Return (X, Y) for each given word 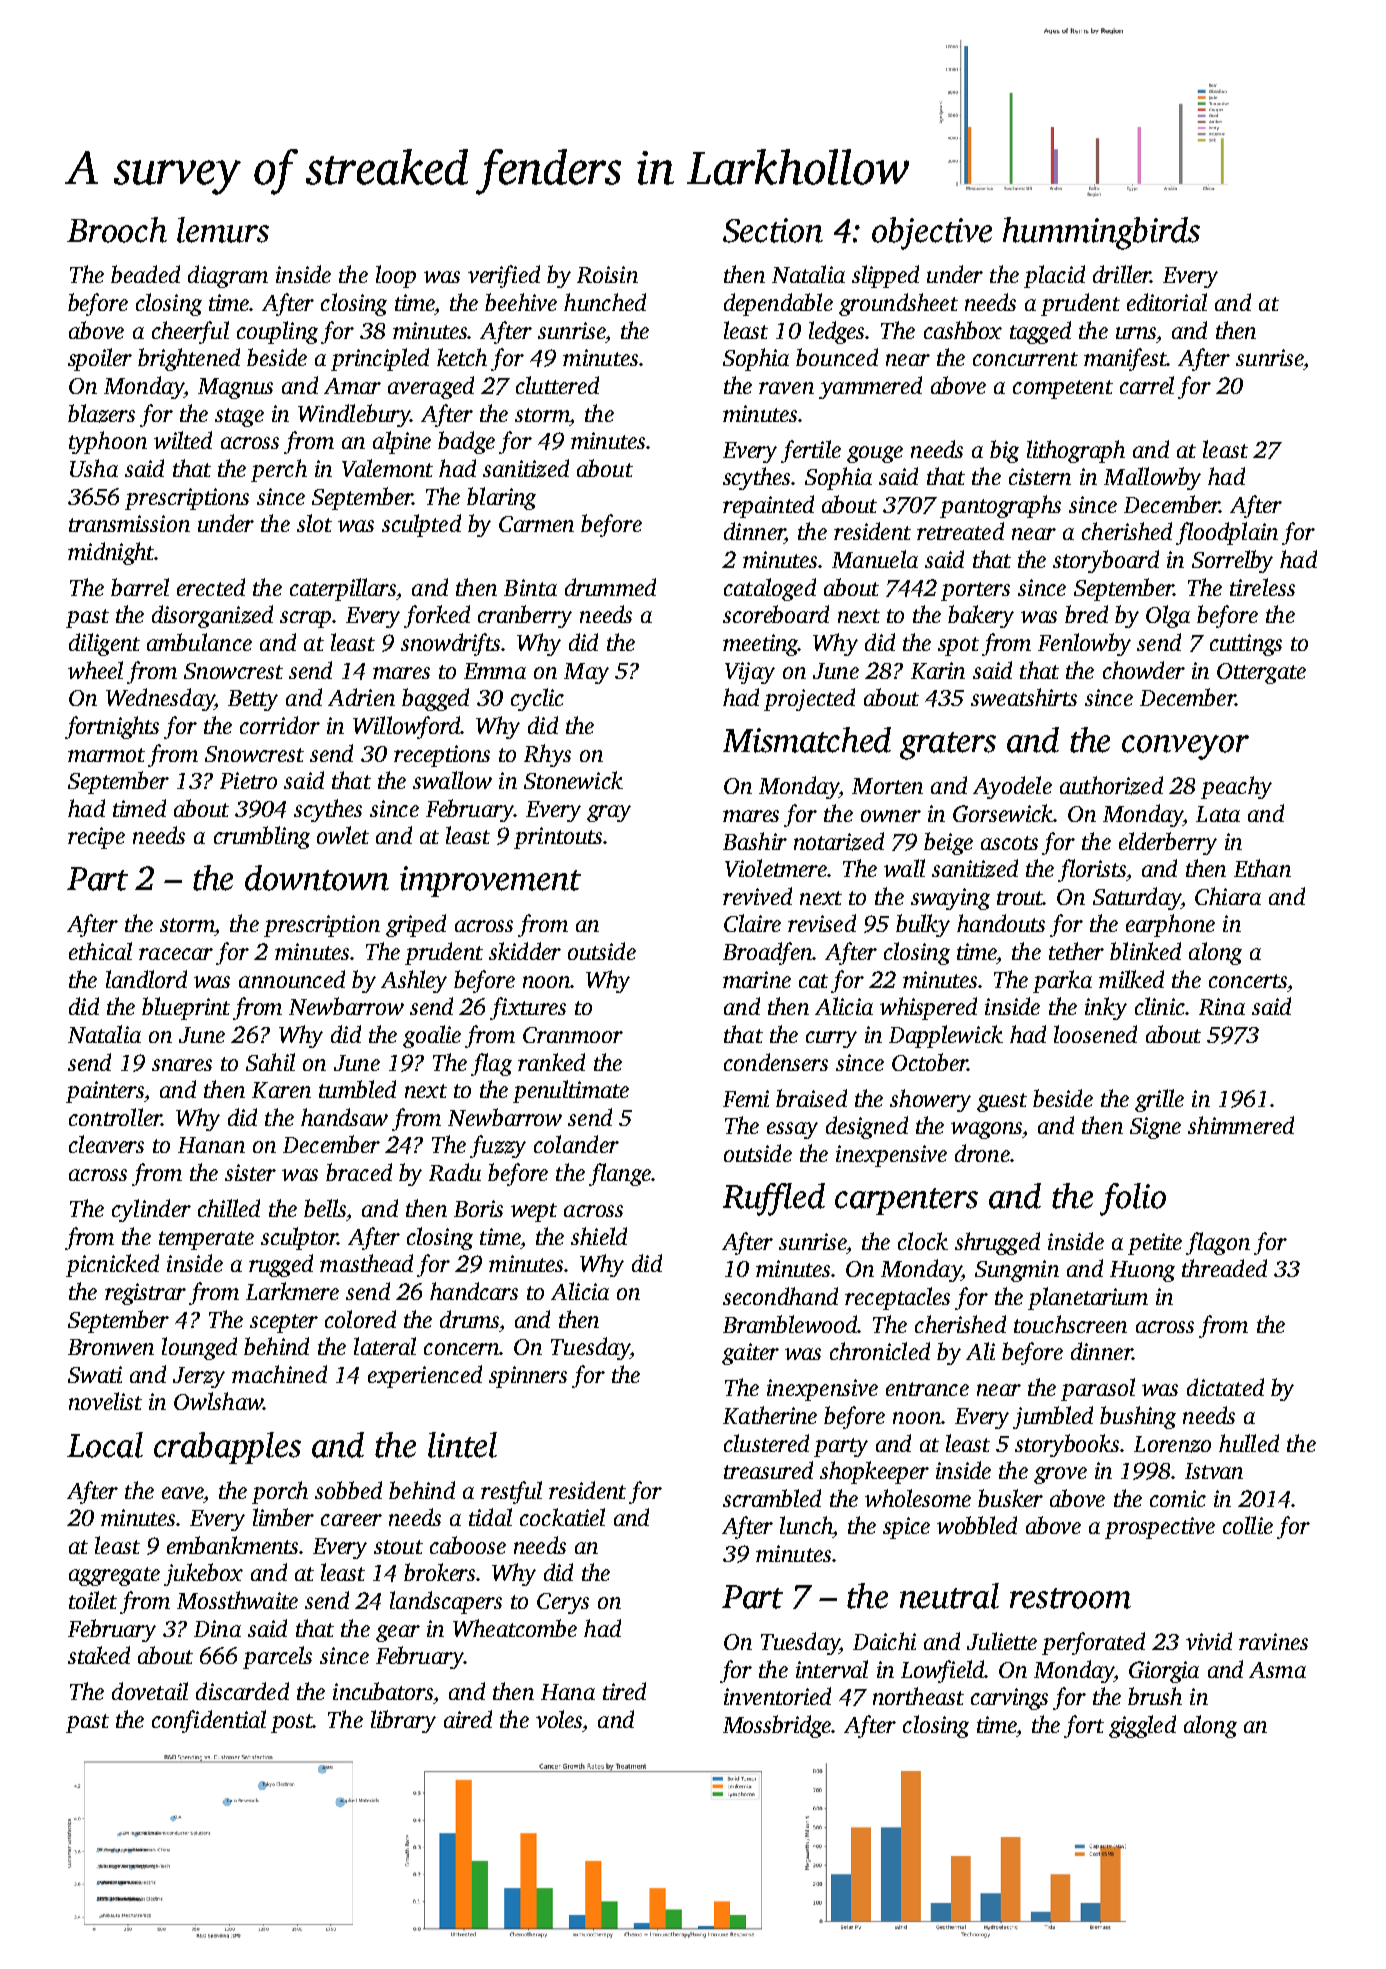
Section (773, 230)
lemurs (223, 230)
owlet (343, 835)
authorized (1111, 785)
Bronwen (111, 1347)
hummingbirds (1101, 233)
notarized (839, 841)
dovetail (150, 1691)
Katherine (770, 1415)
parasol (1098, 1389)
